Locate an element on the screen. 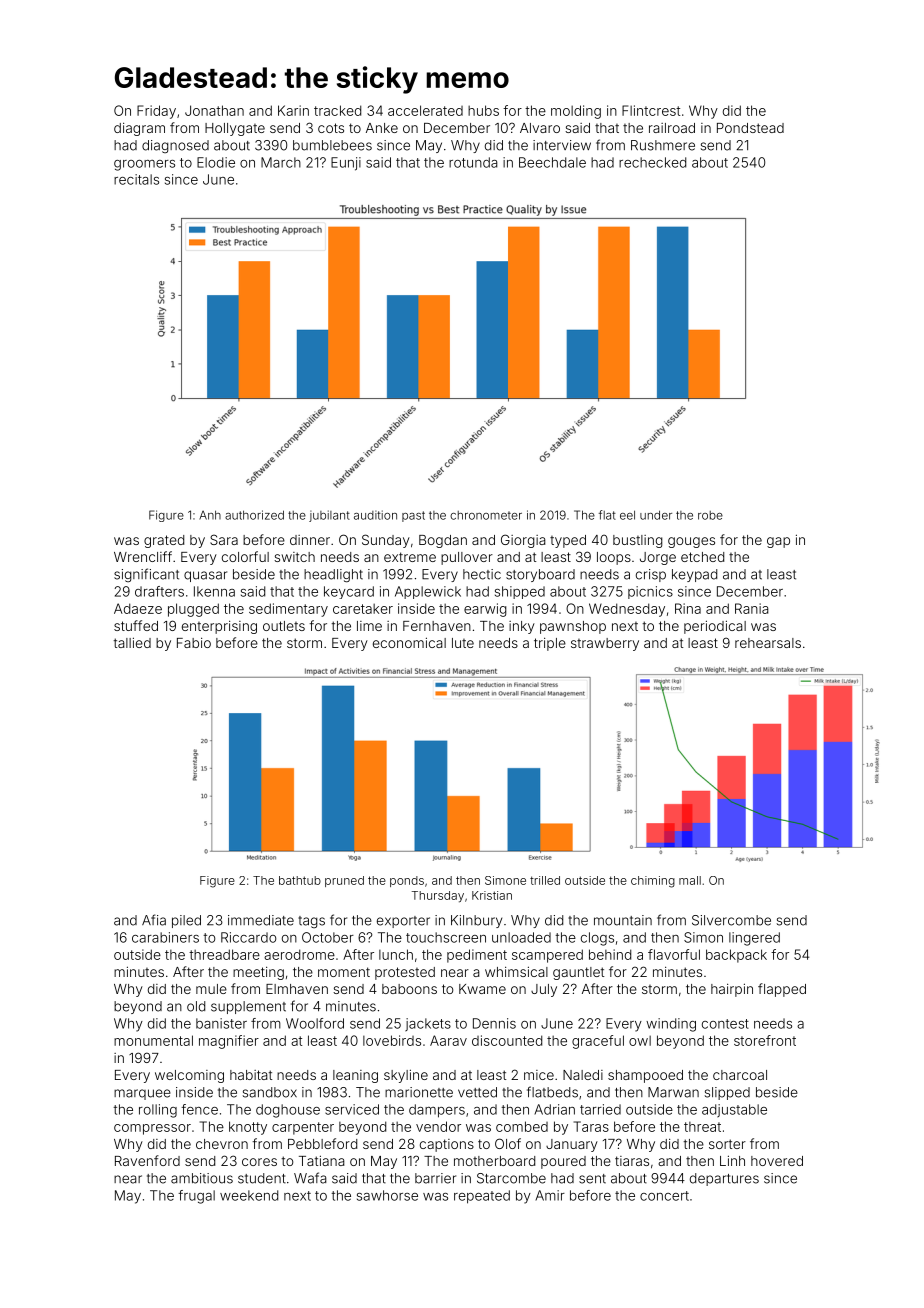 Image resolution: width=924 pixels, height=1308 pixels. frugal is located at coordinates (196, 1197).
